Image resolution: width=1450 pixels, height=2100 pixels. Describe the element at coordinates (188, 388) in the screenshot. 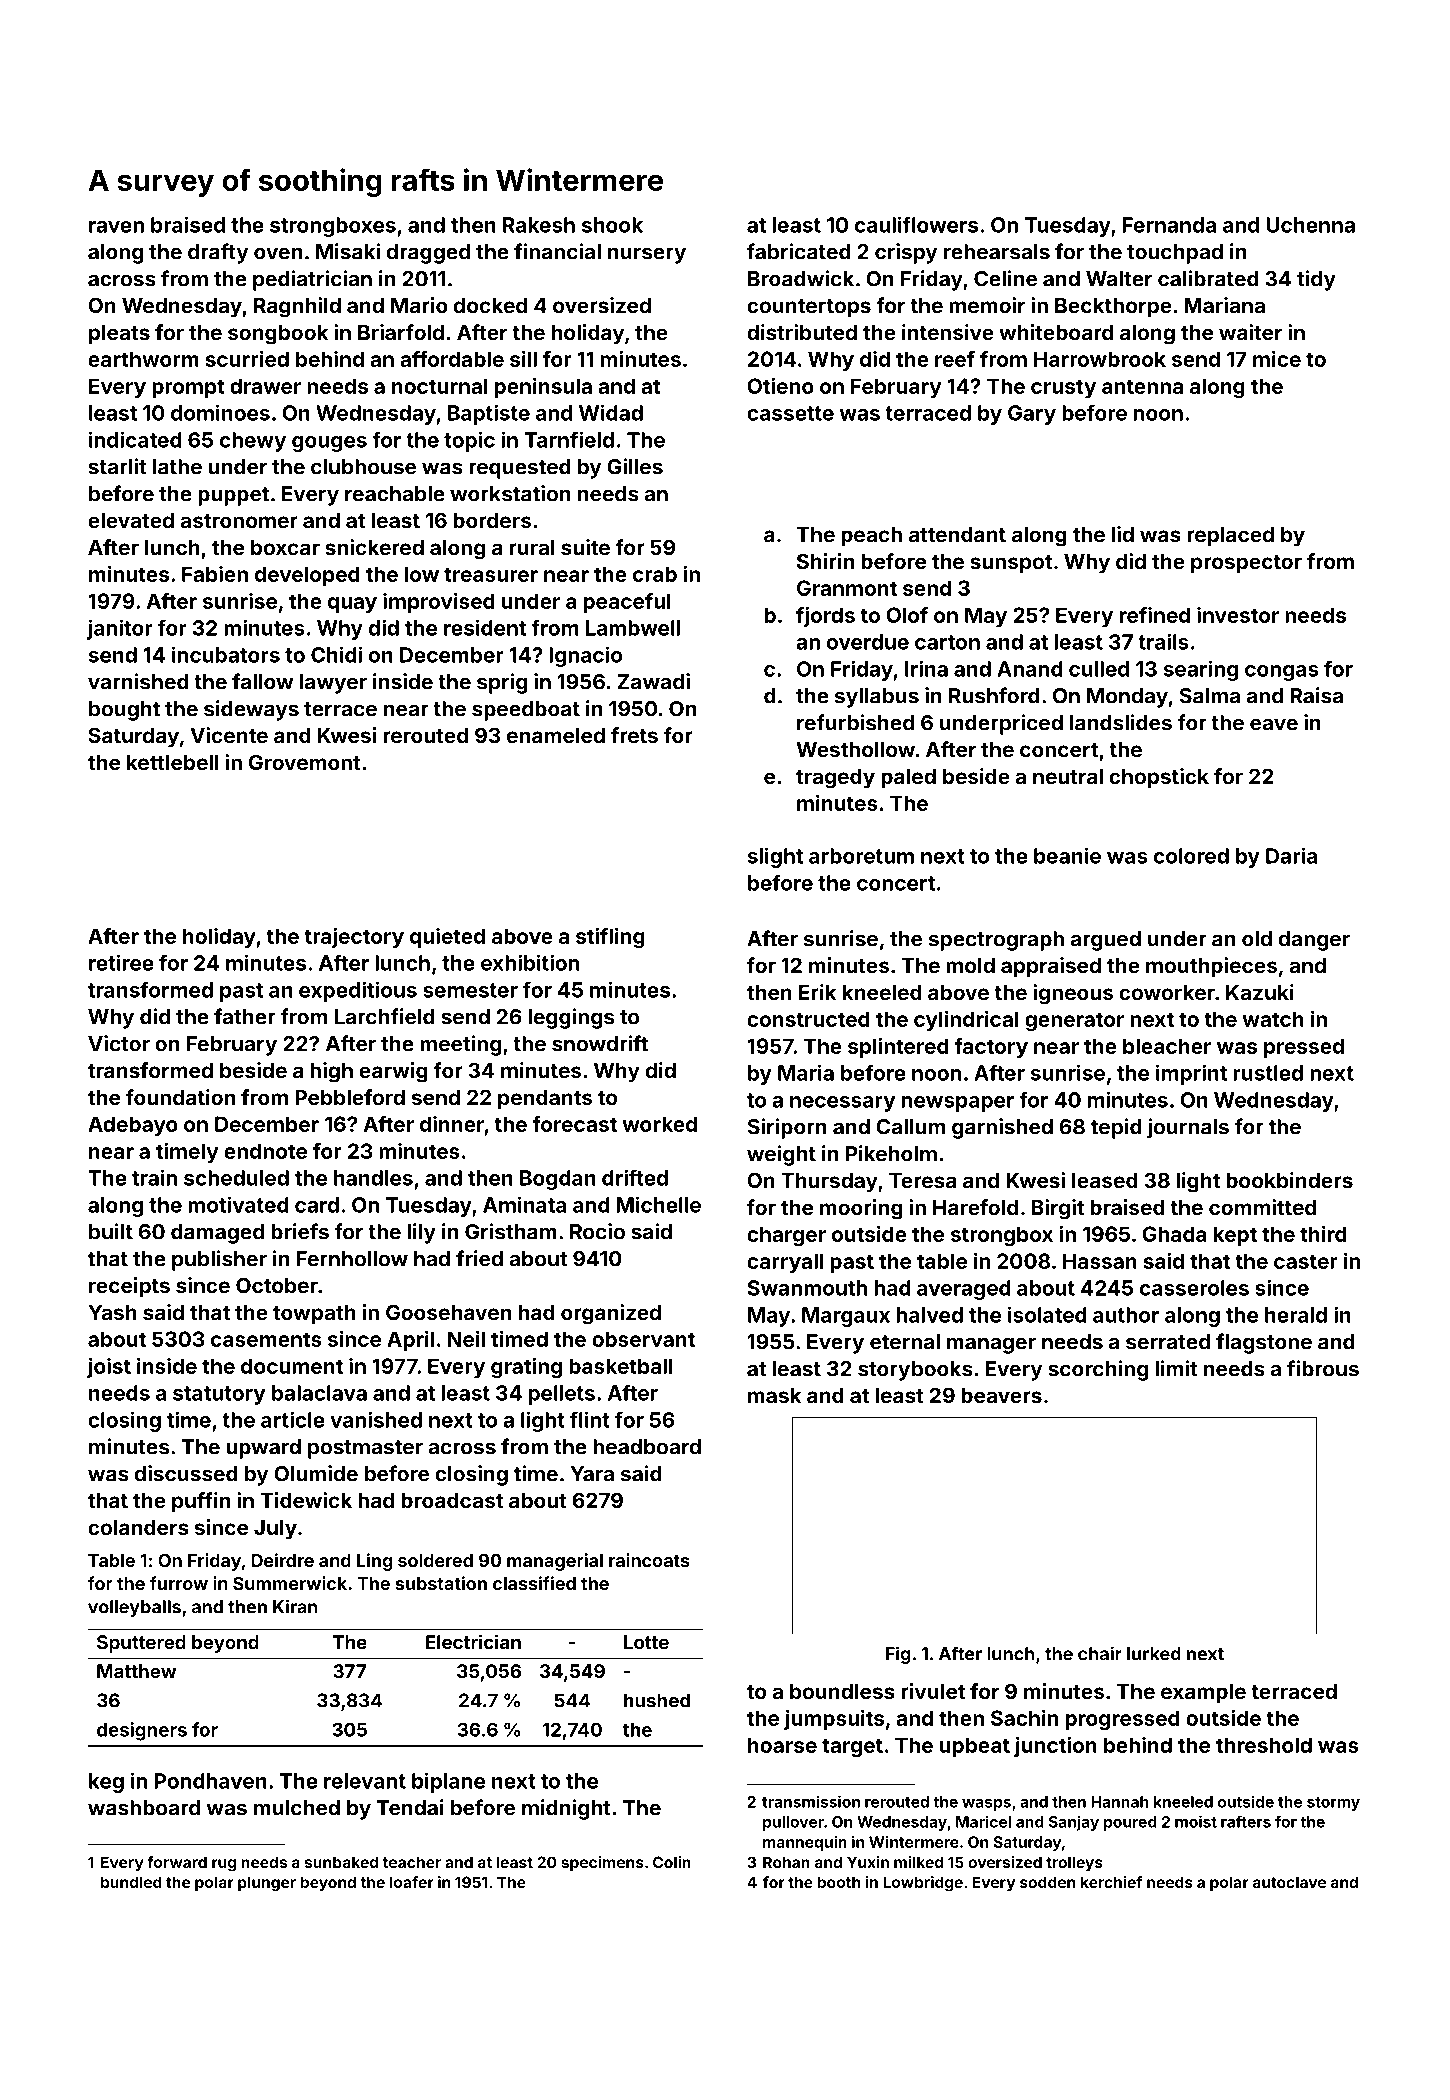

I see `prompt` at that location.
